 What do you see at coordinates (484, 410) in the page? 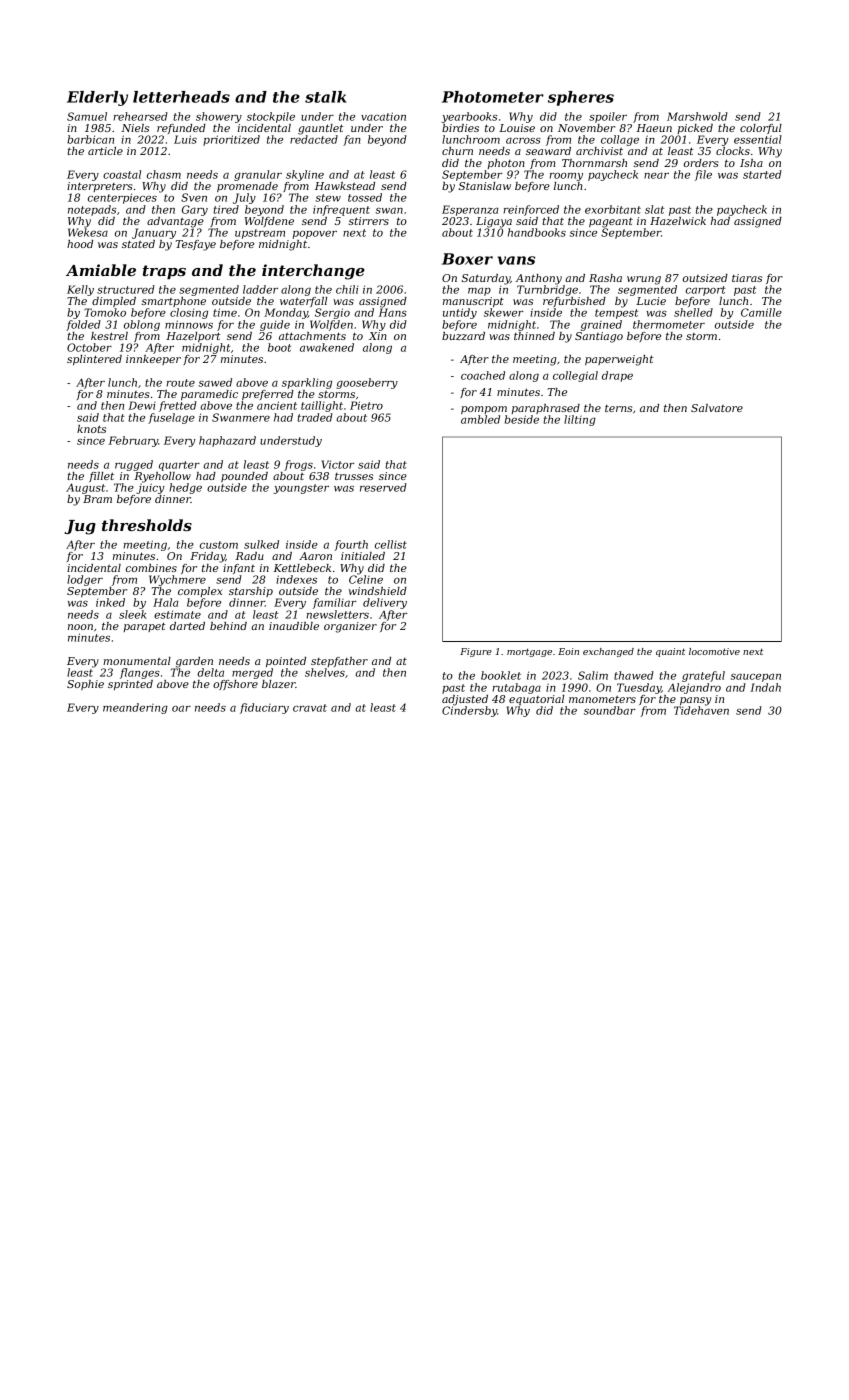
I see `pompom` at bounding box center [484, 410].
